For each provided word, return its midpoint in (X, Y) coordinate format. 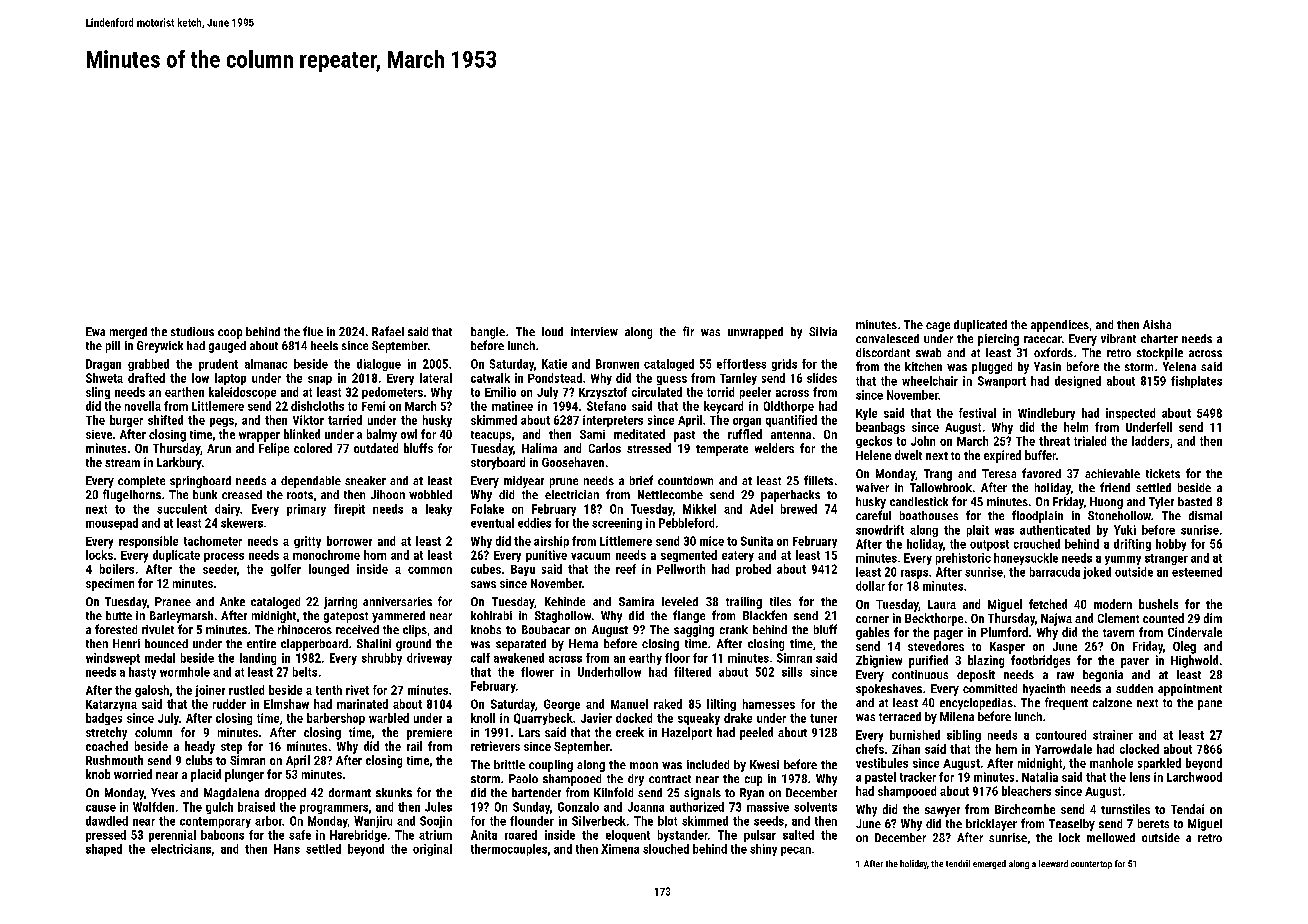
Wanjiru (373, 822)
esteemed (1197, 572)
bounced (166, 643)
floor (677, 658)
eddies (534, 523)
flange (689, 616)
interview (594, 331)
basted (1195, 501)
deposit (976, 676)
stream (122, 463)
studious (192, 331)
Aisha (1157, 324)
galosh (152, 691)
